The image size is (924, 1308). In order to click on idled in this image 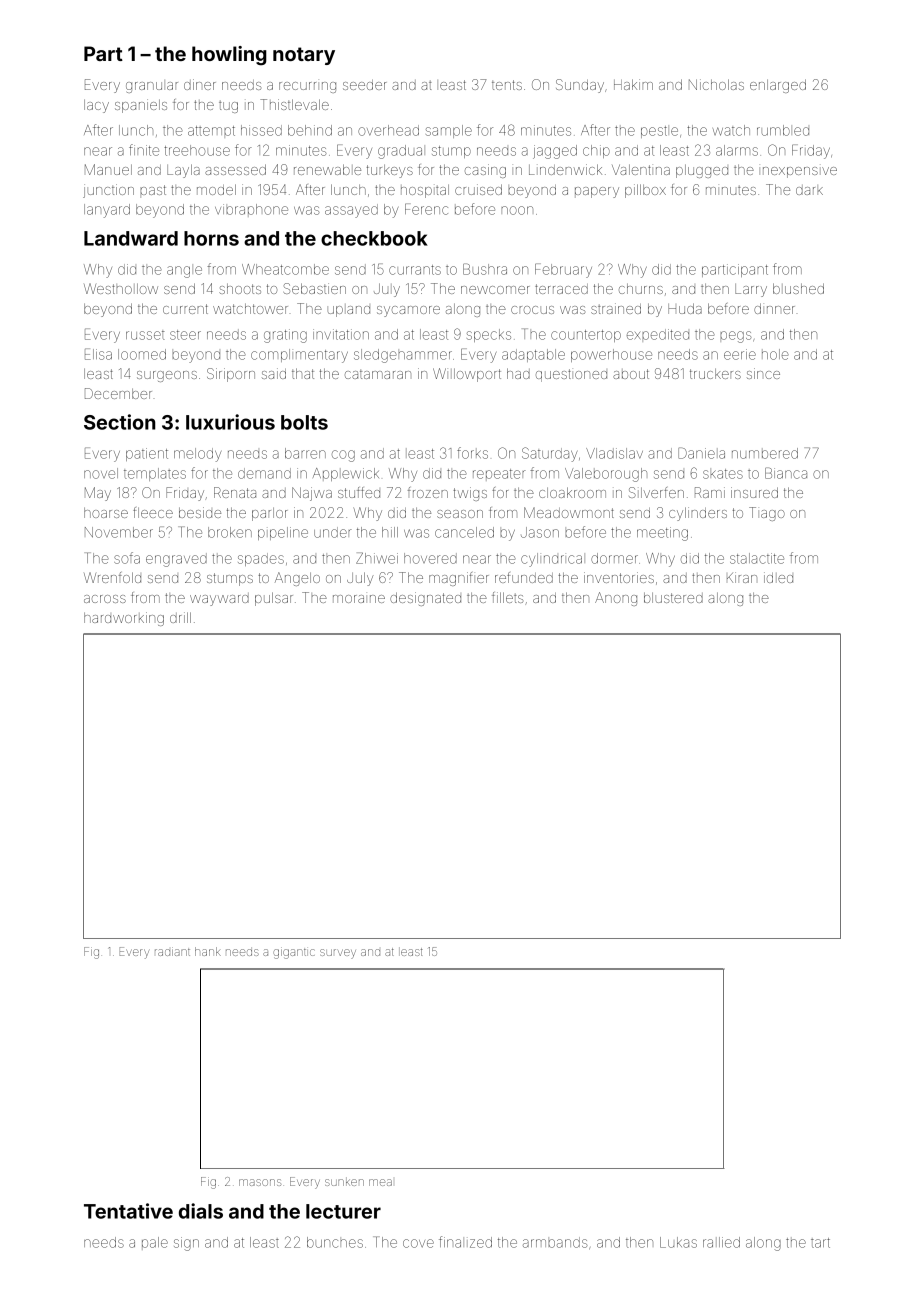, I will do `click(778, 577)`.
